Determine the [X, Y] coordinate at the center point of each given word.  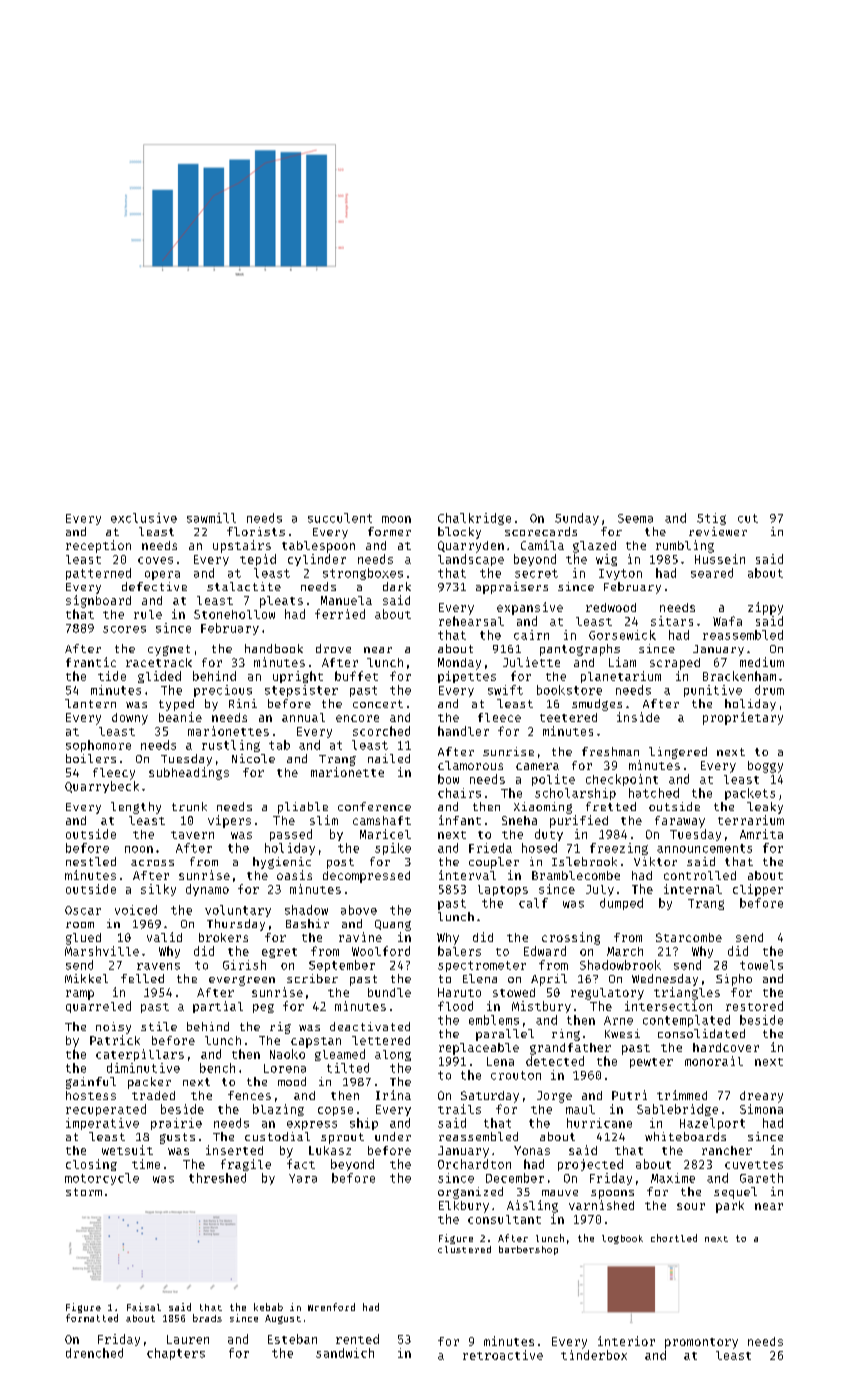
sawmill [211, 518]
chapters [176, 1354]
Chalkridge [474, 519]
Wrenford [331, 1307]
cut [748, 518]
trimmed [682, 1095]
